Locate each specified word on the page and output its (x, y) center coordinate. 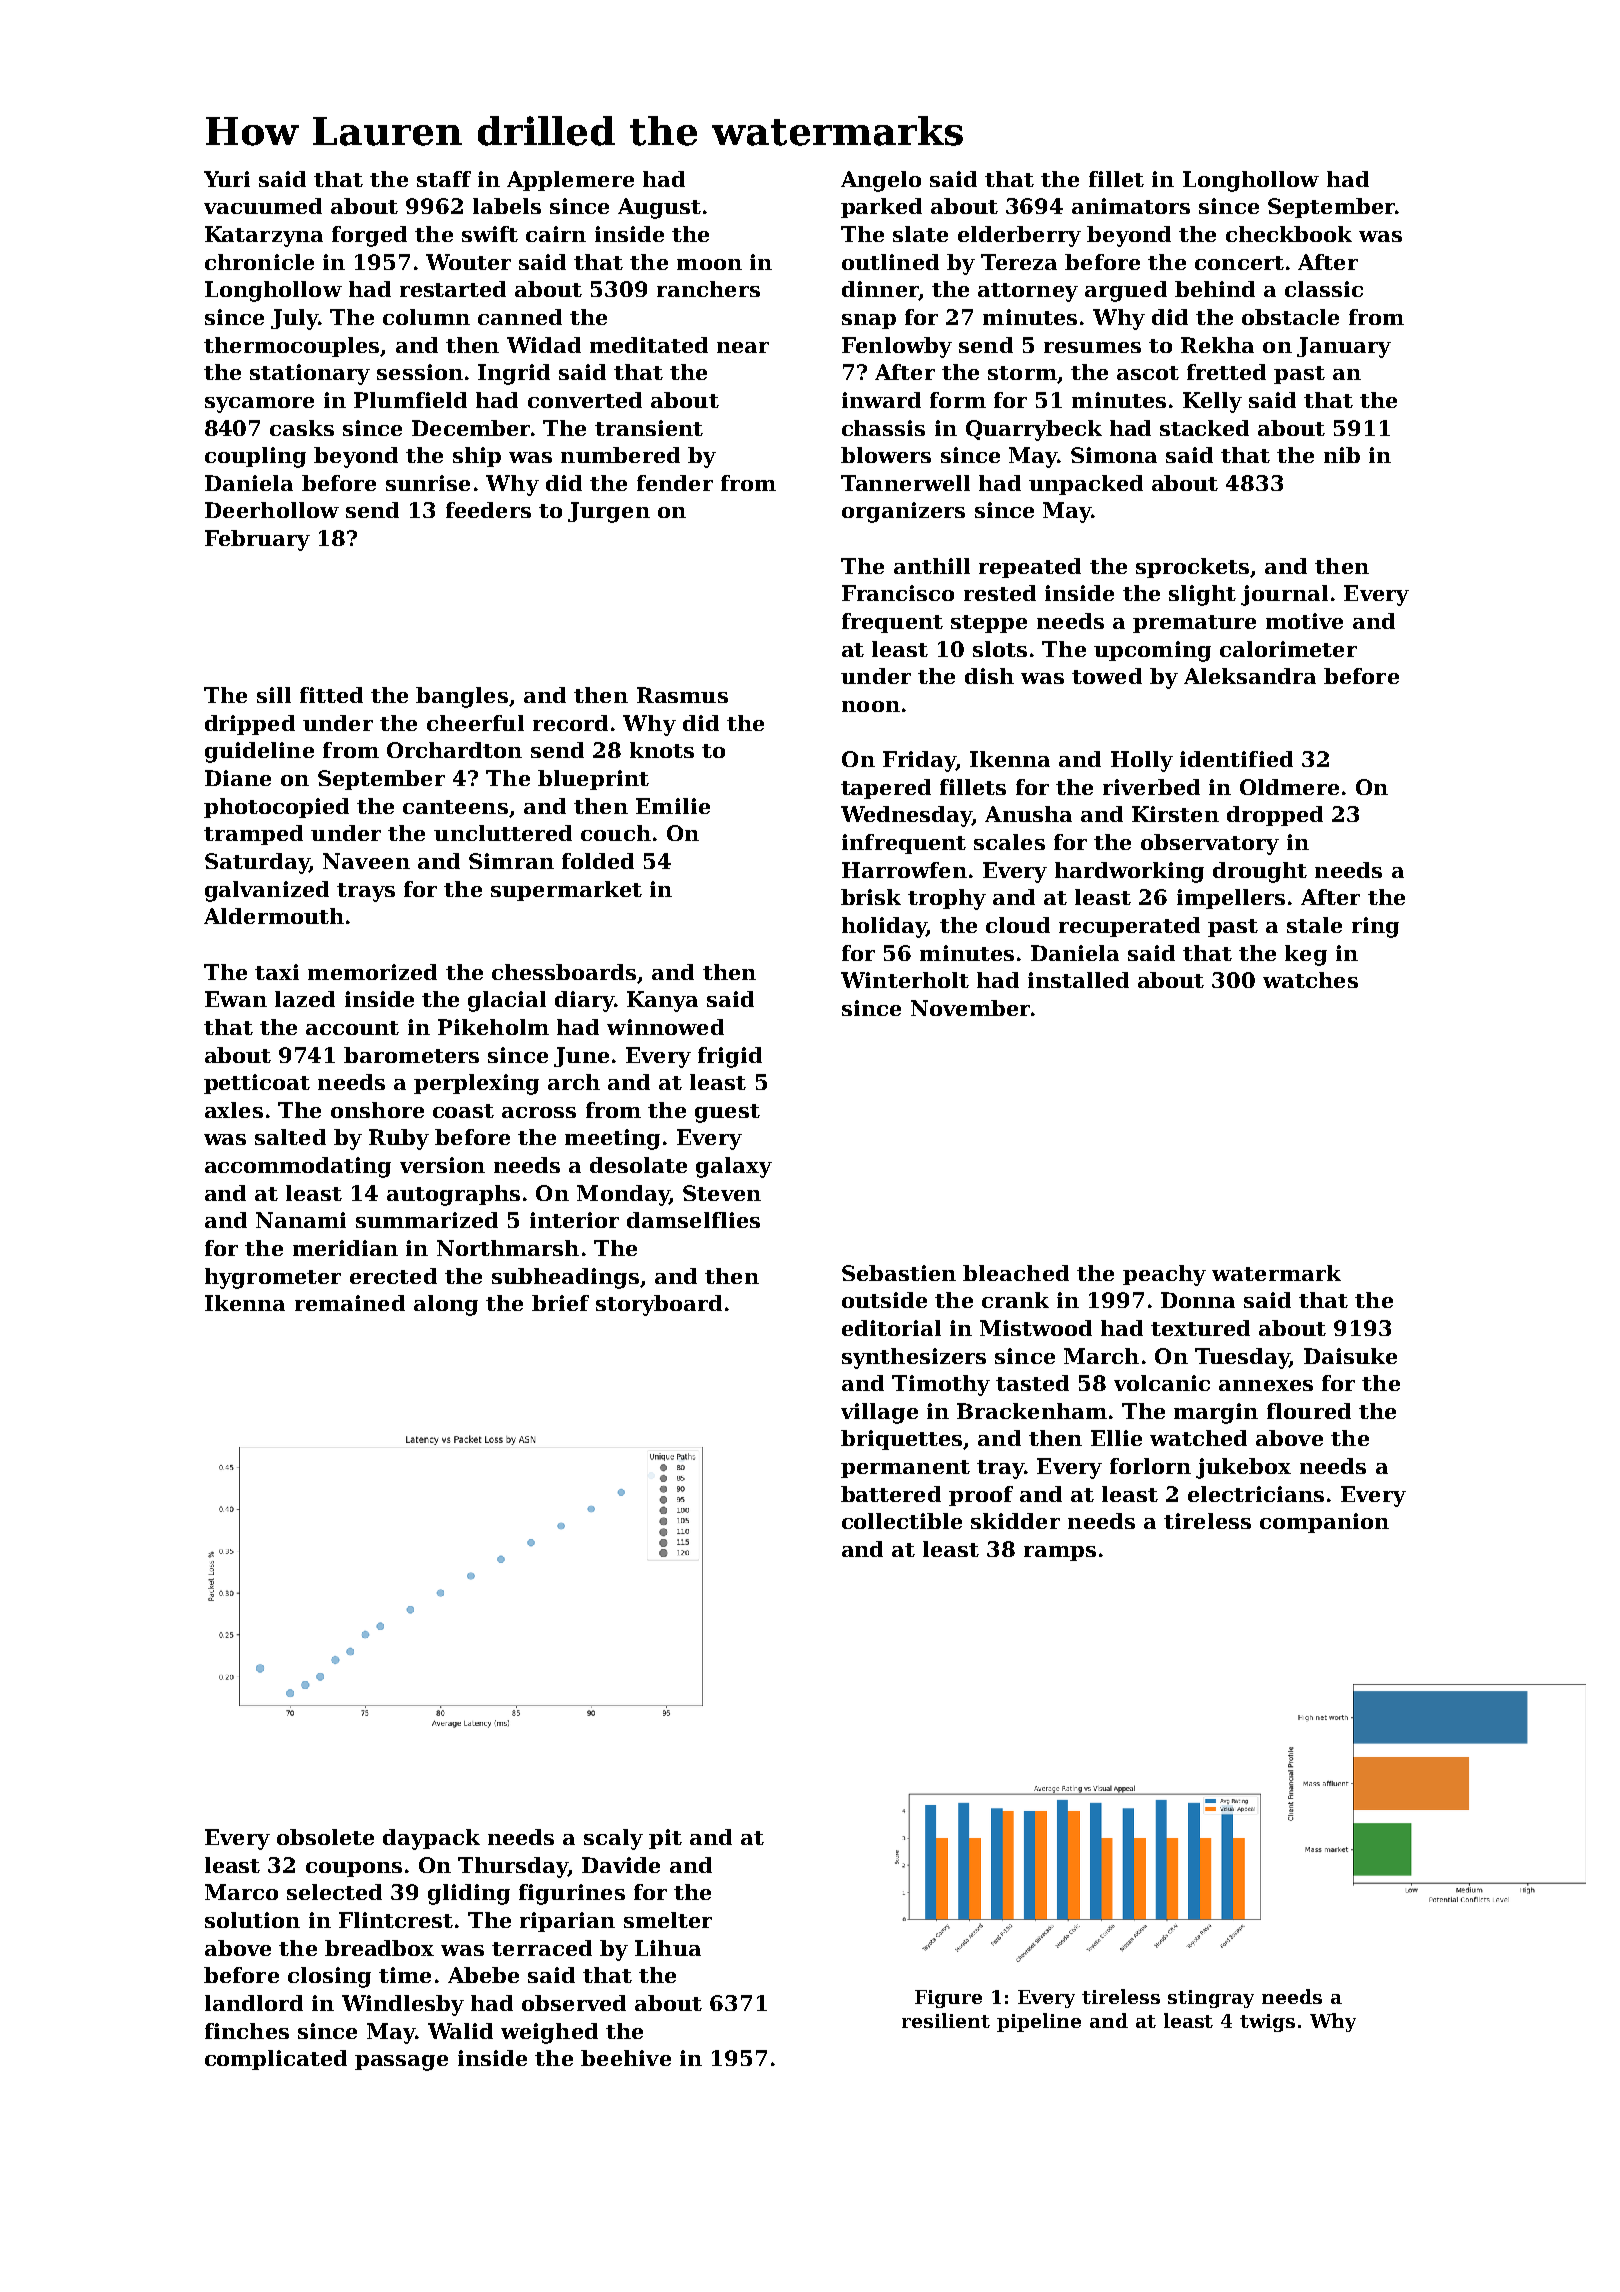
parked (881, 208)
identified (1236, 759)
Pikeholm (493, 1027)
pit (665, 1839)
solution (252, 1920)
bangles (462, 697)
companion (1324, 1523)
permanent (905, 1469)
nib (1342, 455)
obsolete (325, 1837)
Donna (1198, 1300)
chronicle (259, 262)
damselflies (693, 1220)
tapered (886, 789)
